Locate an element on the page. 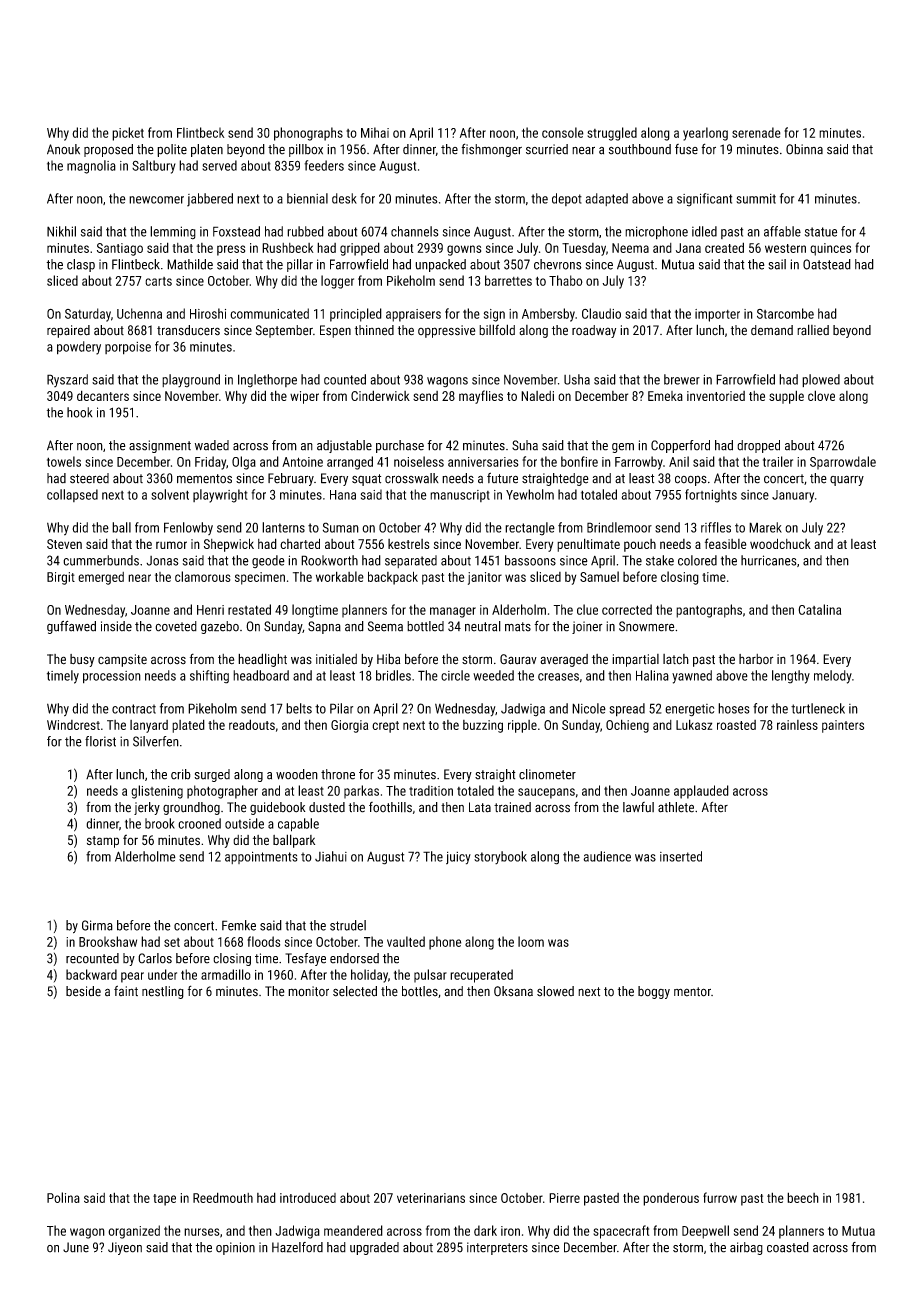  inserted is located at coordinates (681, 856).
